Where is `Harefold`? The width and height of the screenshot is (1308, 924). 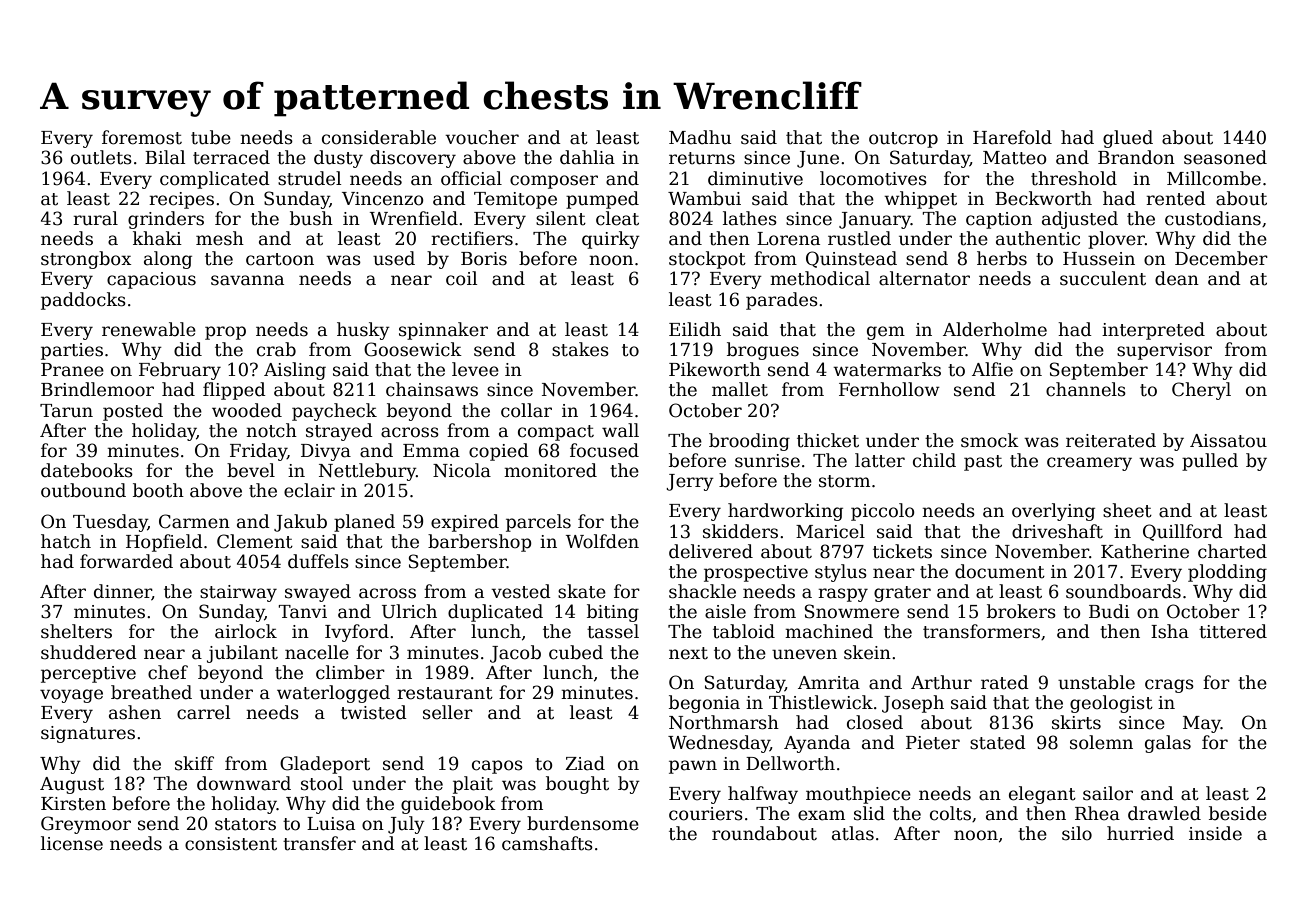 Harefold is located at coordinates (1012, 137).
